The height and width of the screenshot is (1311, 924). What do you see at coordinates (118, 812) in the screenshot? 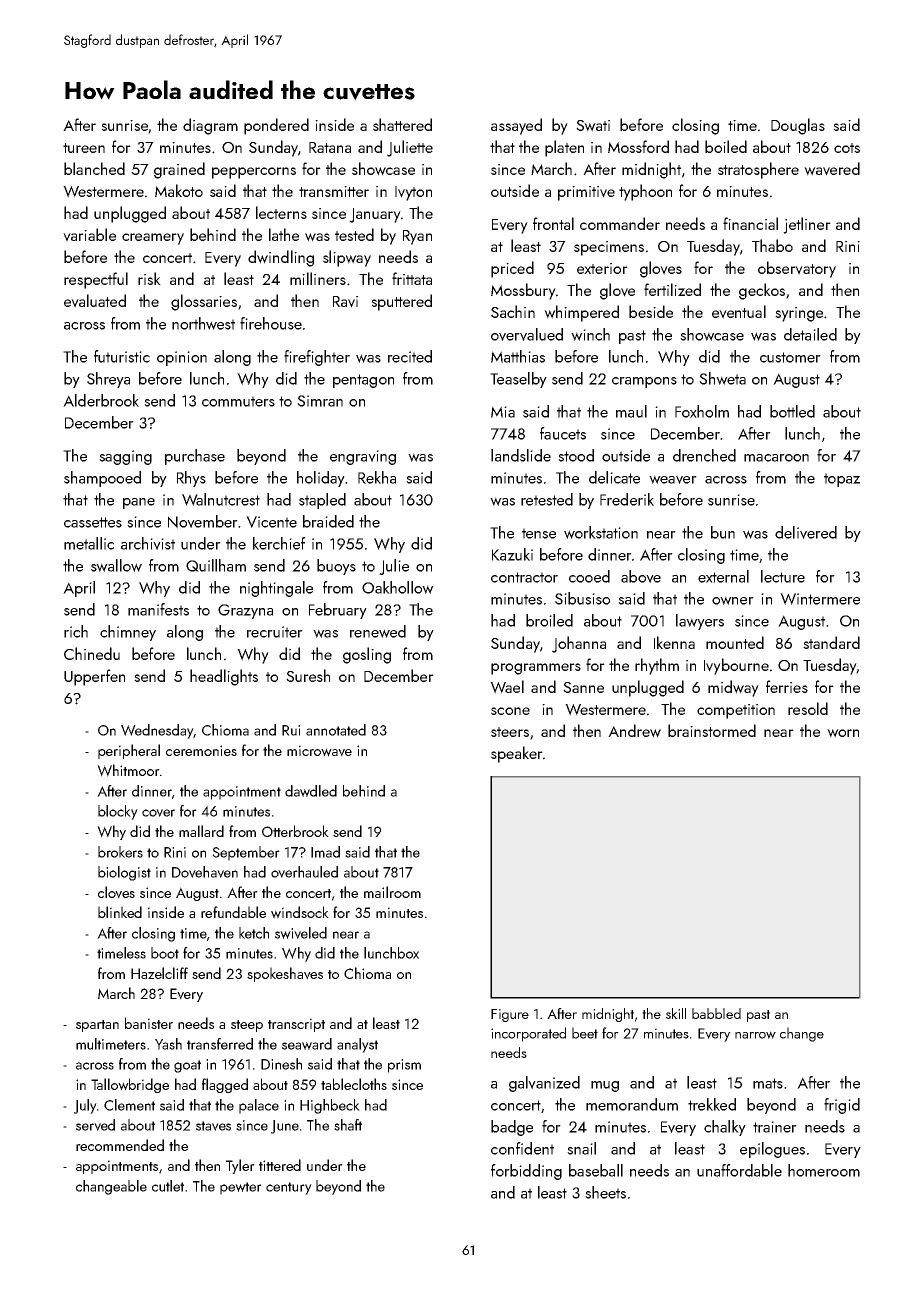
I see `blocky` at bounding box center [118, 812].
